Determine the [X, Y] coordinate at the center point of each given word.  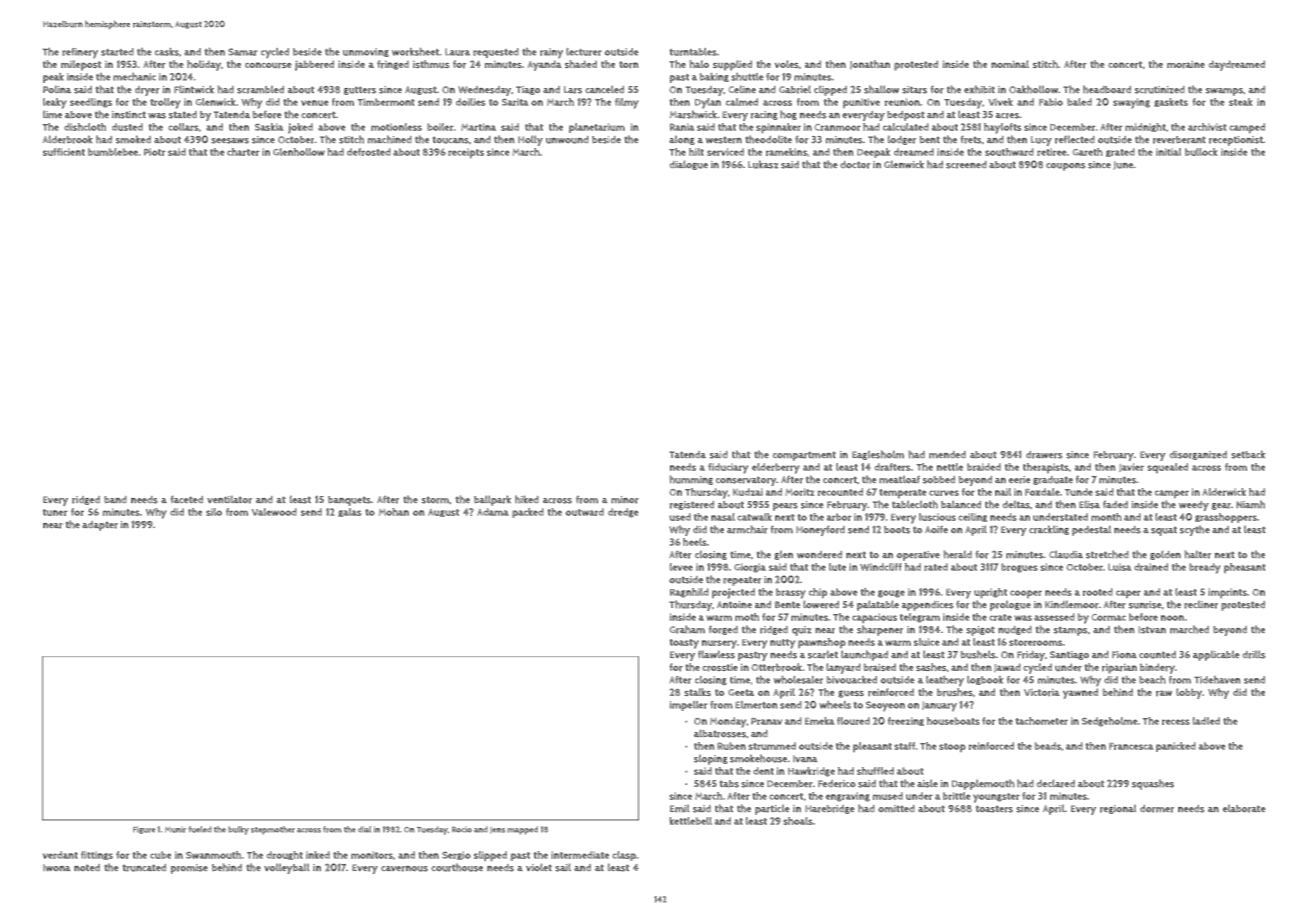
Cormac [1109, 617]
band [115, 499]
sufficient [64, 152]
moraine [1186, 65]
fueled [200, 829]
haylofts [1003, 128]
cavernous [404, 869]
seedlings [91, 103]
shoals [798, 821]
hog [788, 115]
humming [691, 480]
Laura [457, 52]
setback [1248, 454]
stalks [697, 692]
